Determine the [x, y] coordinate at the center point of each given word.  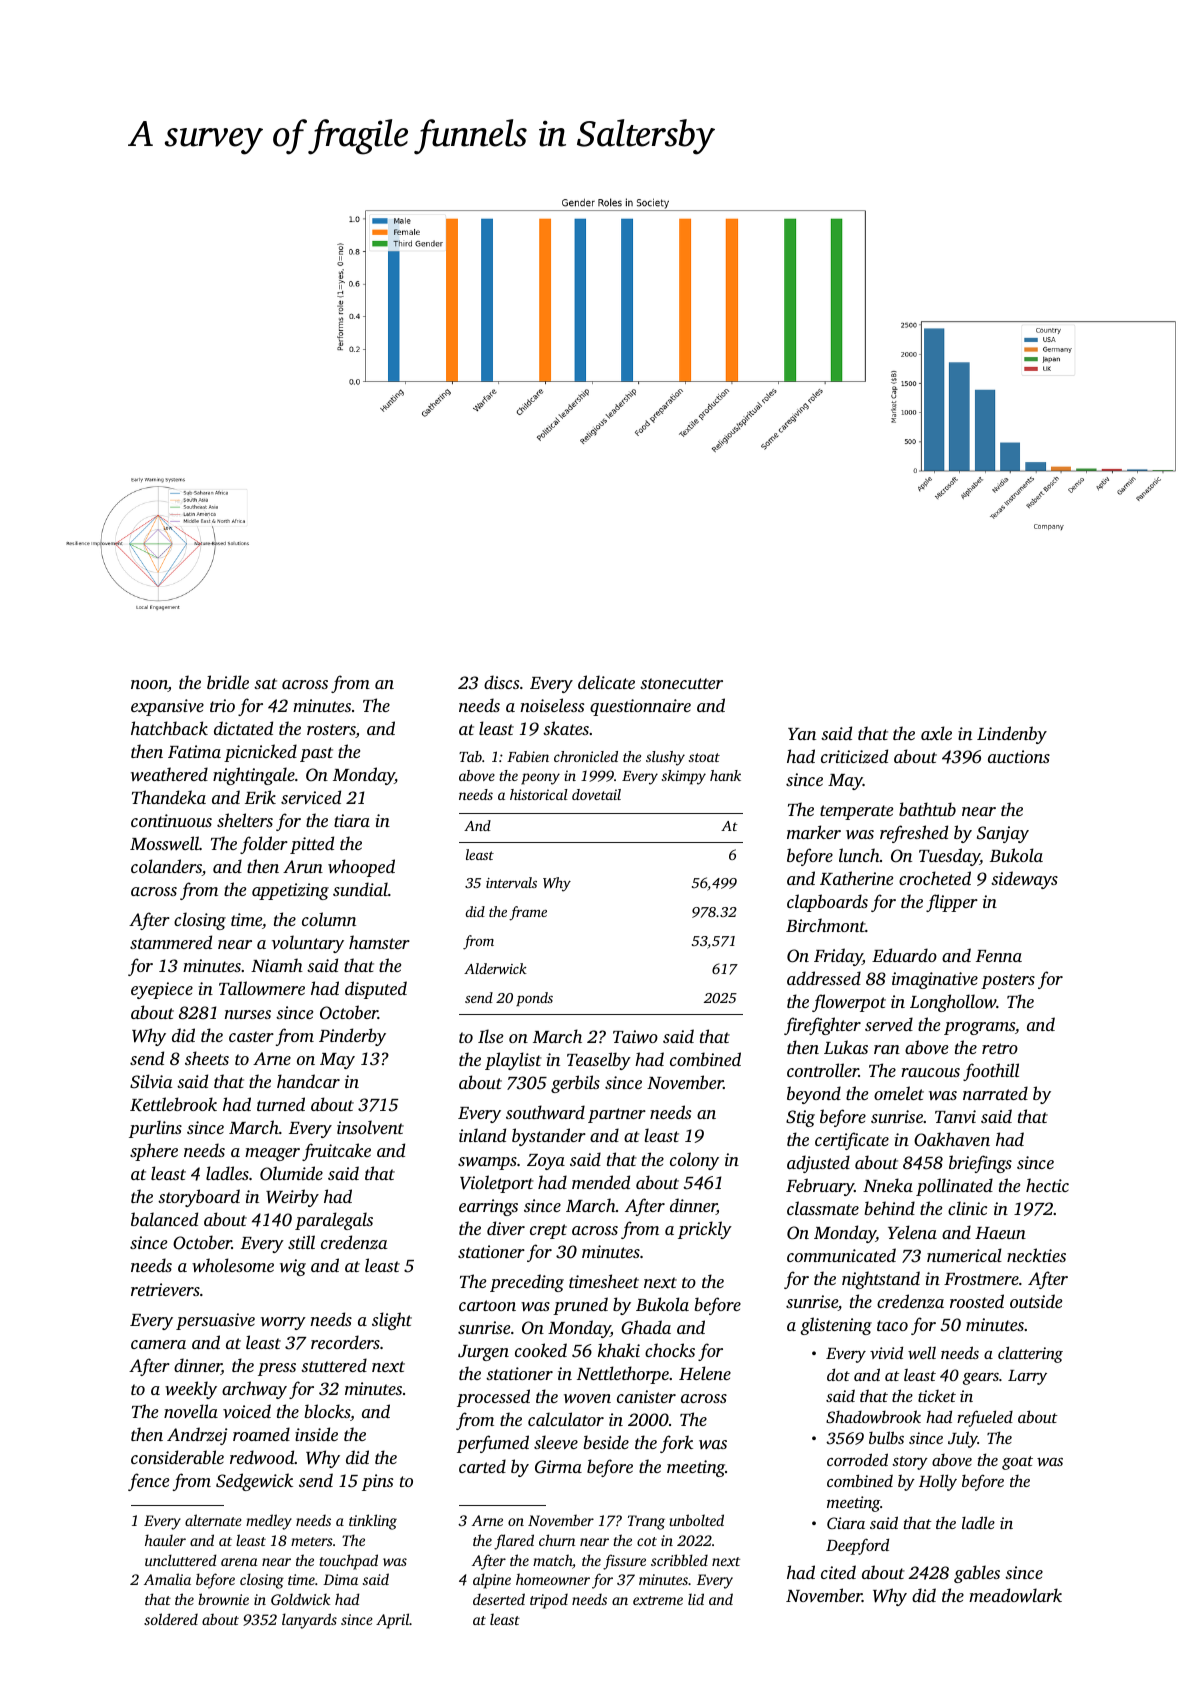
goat [1017, 1463]
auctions [1019, 756]
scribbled [679, 1560]
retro [1000, 1048]
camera [158, 1344]
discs [501, 682]
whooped [361, 868]
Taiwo [635, 1036]
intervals [511, 882]
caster [251, 1036]
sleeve [556, 1442]
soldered [171, 1619]
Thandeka [169, 797]
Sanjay [1003, 834]
